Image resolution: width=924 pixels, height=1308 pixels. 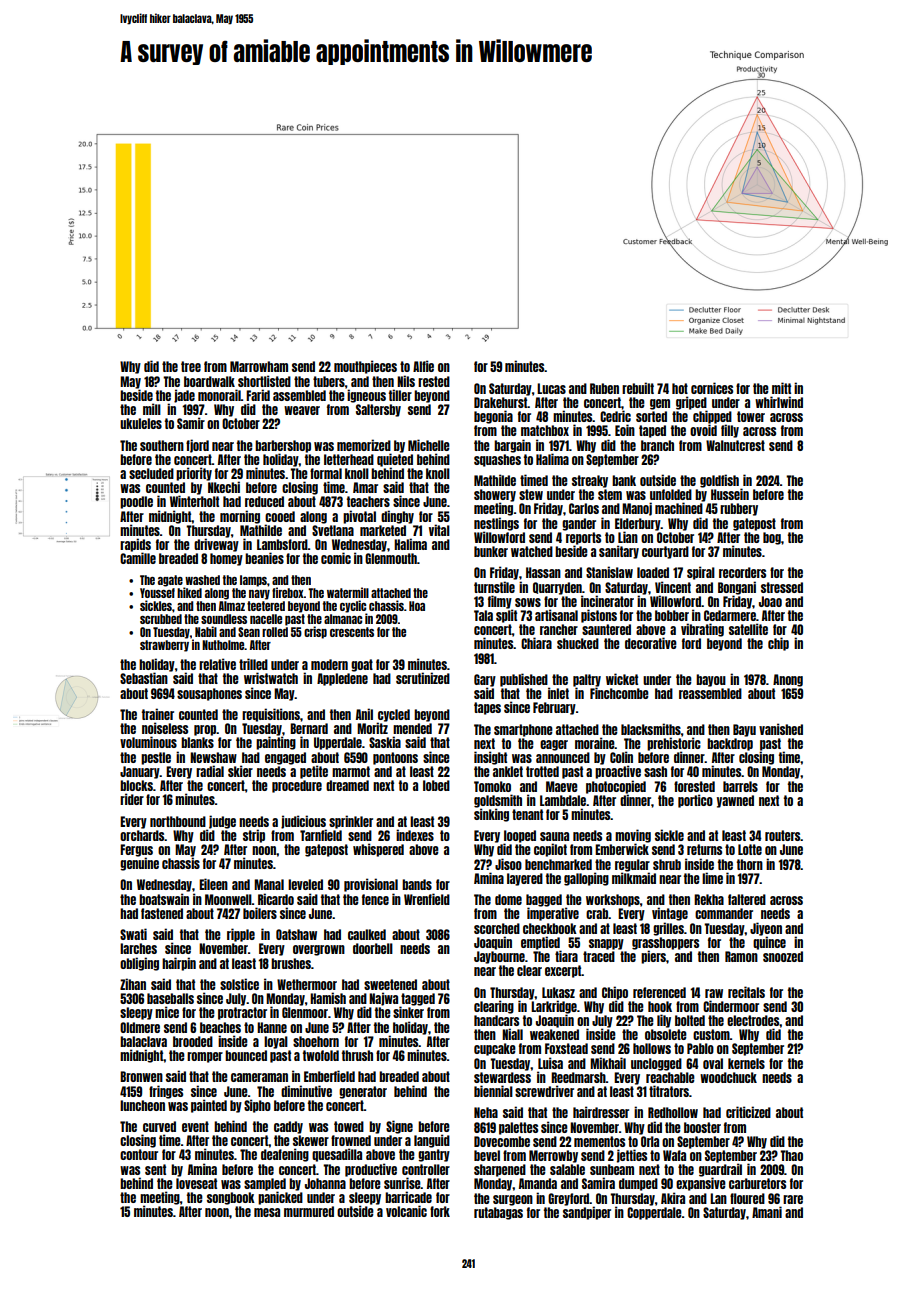 What do you see at coordinates (306, 1091) in the screenshot?
I see `diminutive` at bounding box center [306, 1091].
